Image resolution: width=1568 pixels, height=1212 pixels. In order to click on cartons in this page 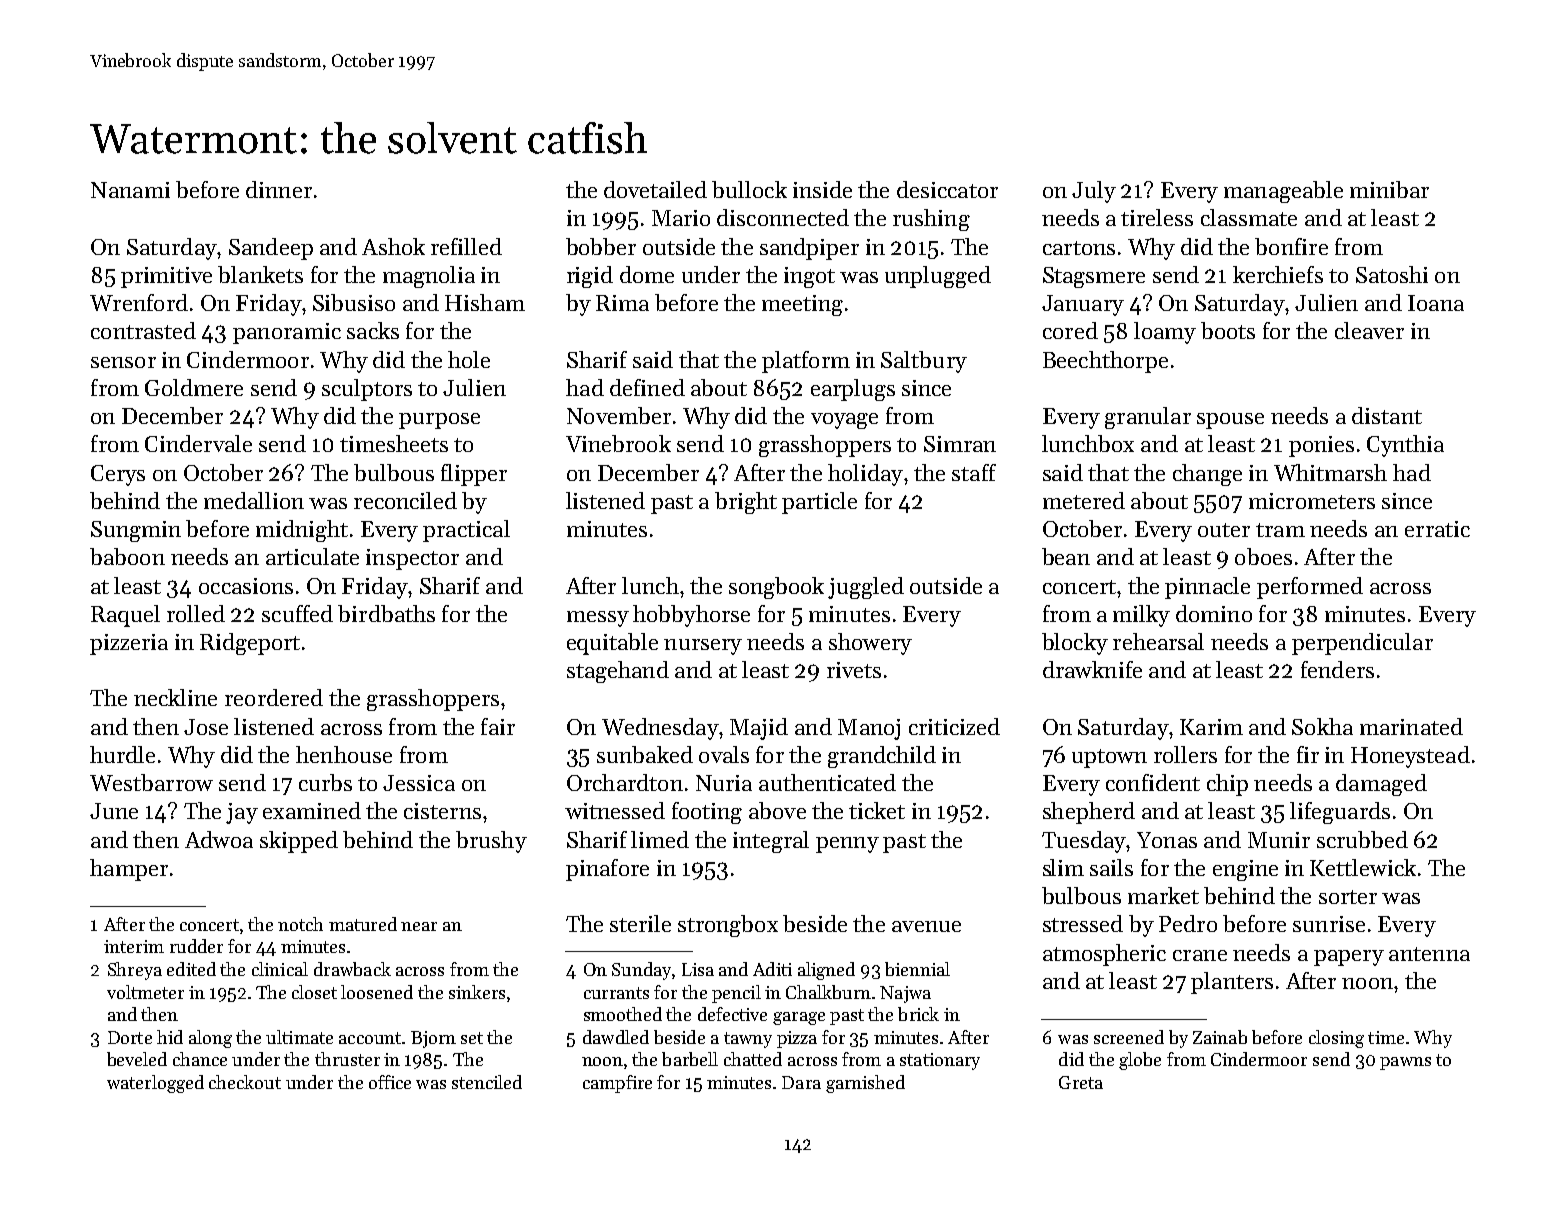, I will do `click(1079, 248)`.
